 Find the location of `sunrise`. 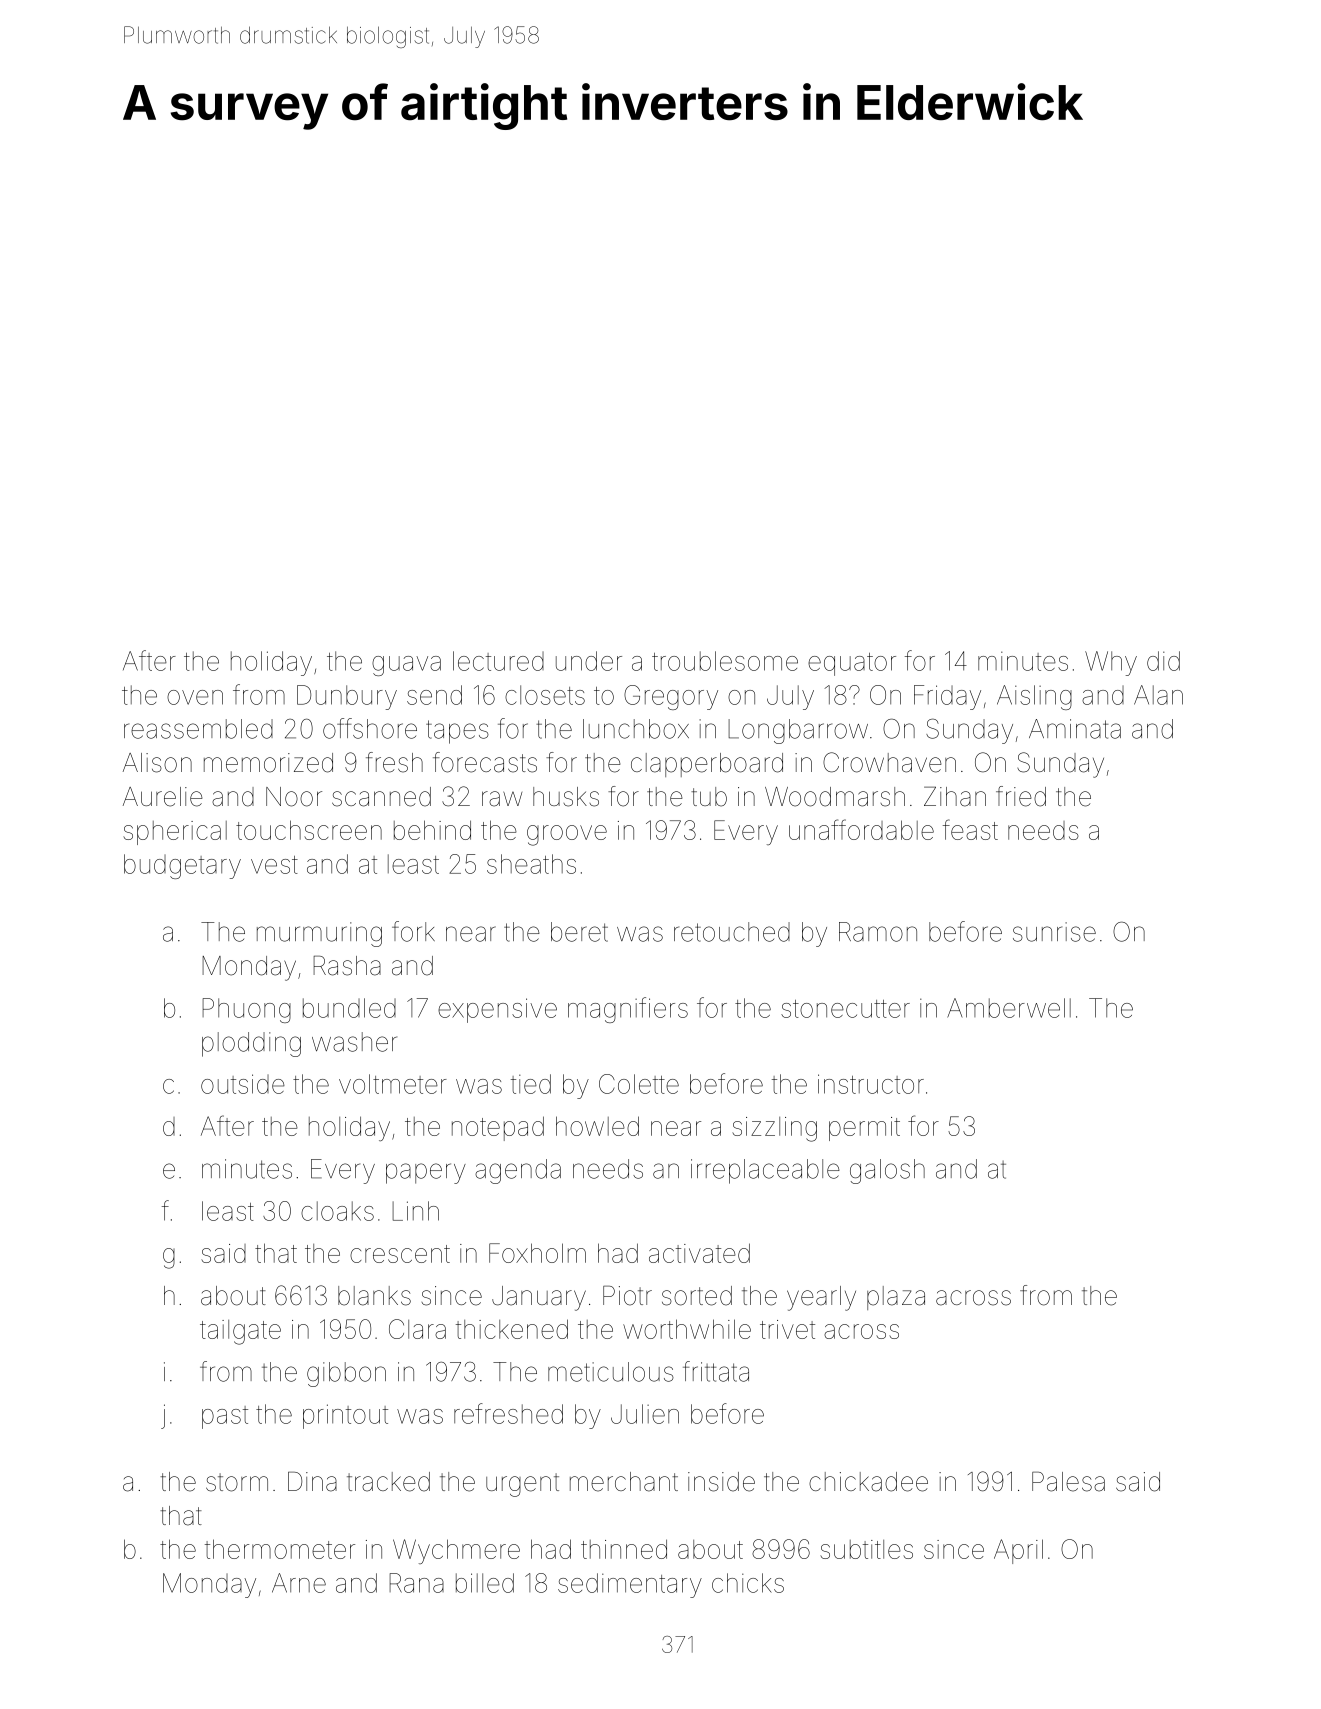

sunrise is located at coordinates (1054, 932).
